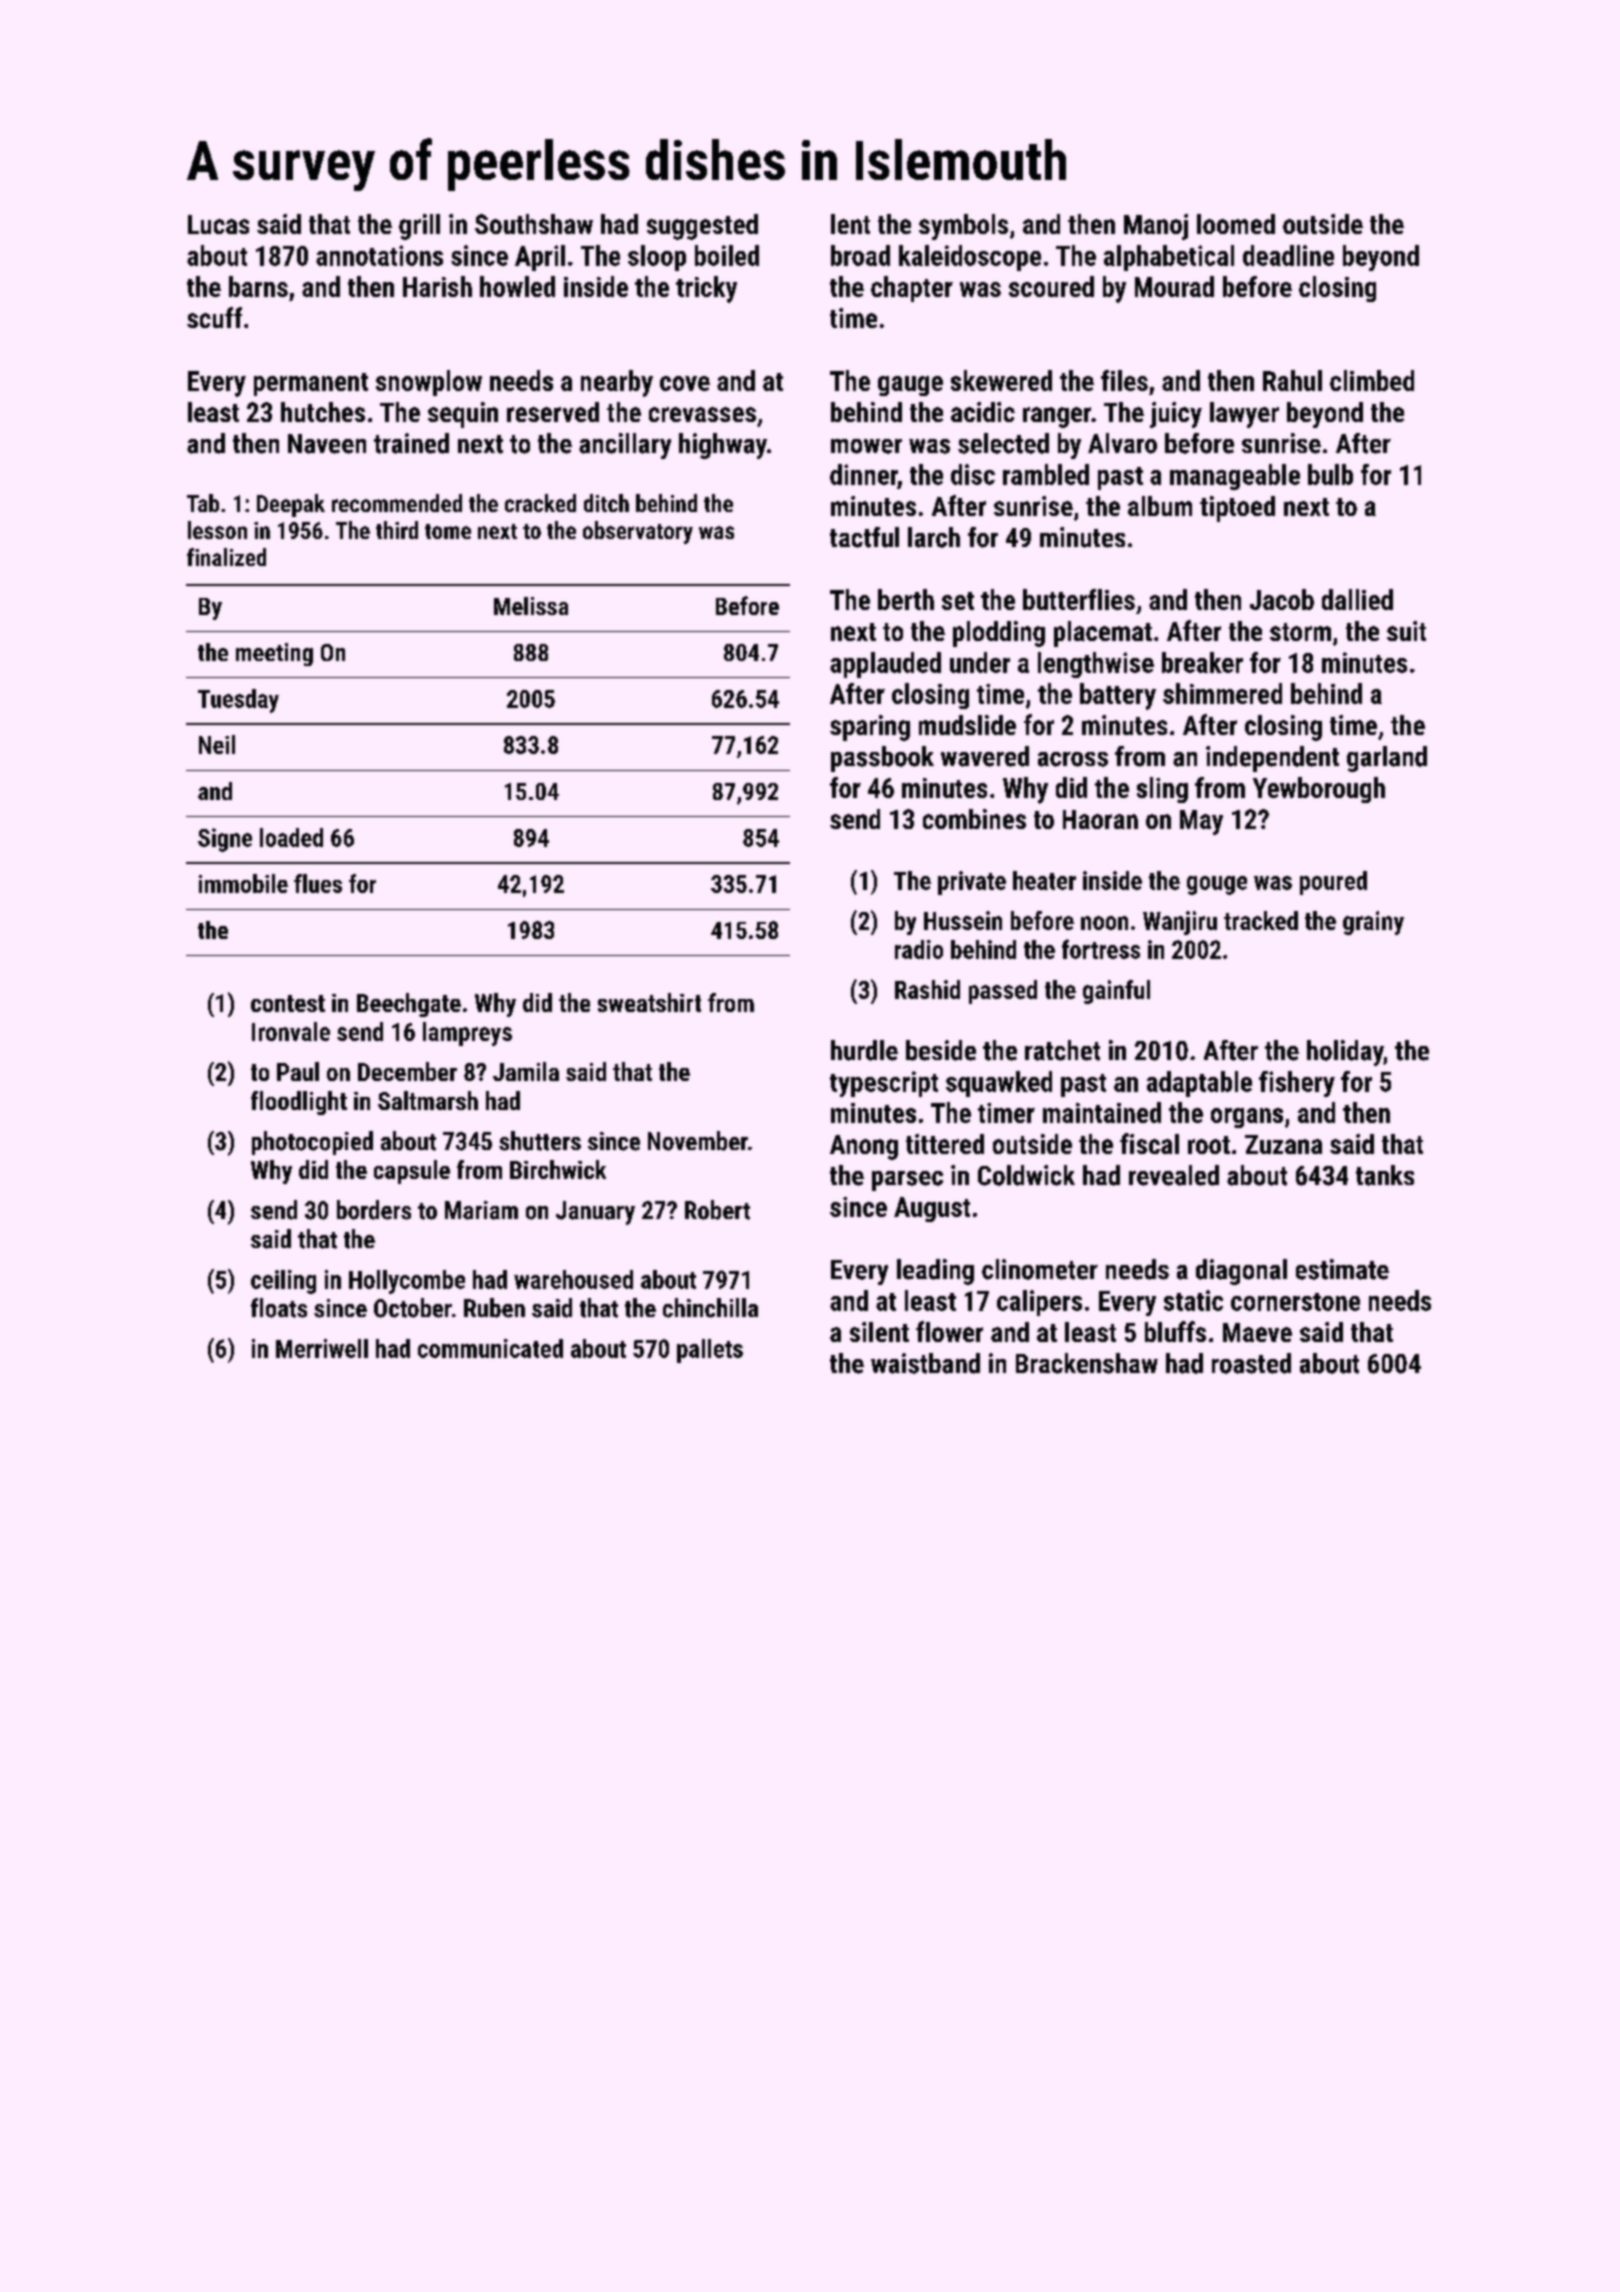 This screenshot has width=1620, height=2292. Describe the element at coordinates (419, 227) in the screenshot. I see `grill` at that location.
